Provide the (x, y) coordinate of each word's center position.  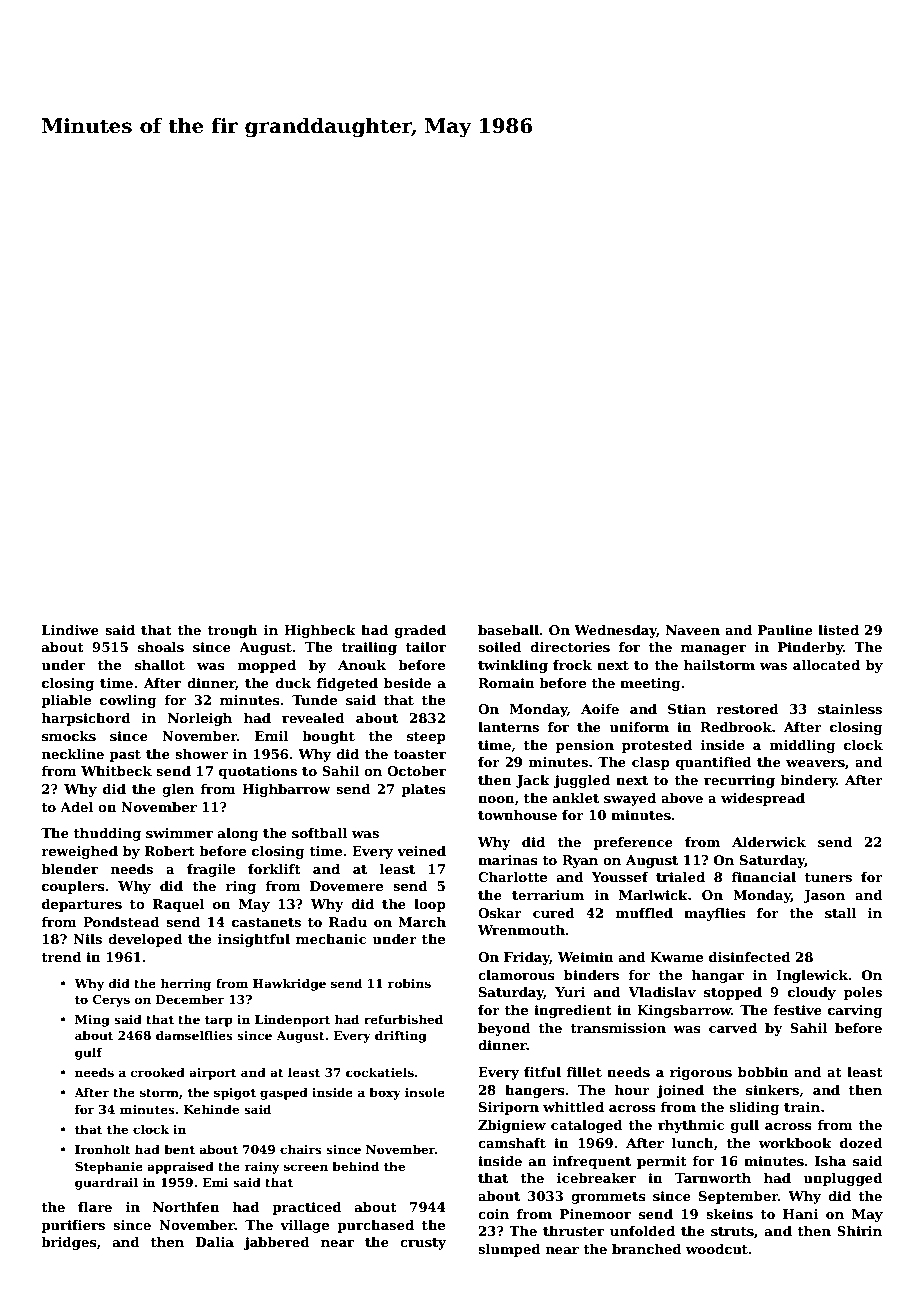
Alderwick (769, 842)
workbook (795, 1143)
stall (841, 913)
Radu (348, 922)
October (416, 771)
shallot (160, 665)
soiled (500, 647)
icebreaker (596, 1178)
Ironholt (103, 1149)
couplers (73, 887)
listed (838, 630)
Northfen (186, 1207)
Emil (271, 736)
